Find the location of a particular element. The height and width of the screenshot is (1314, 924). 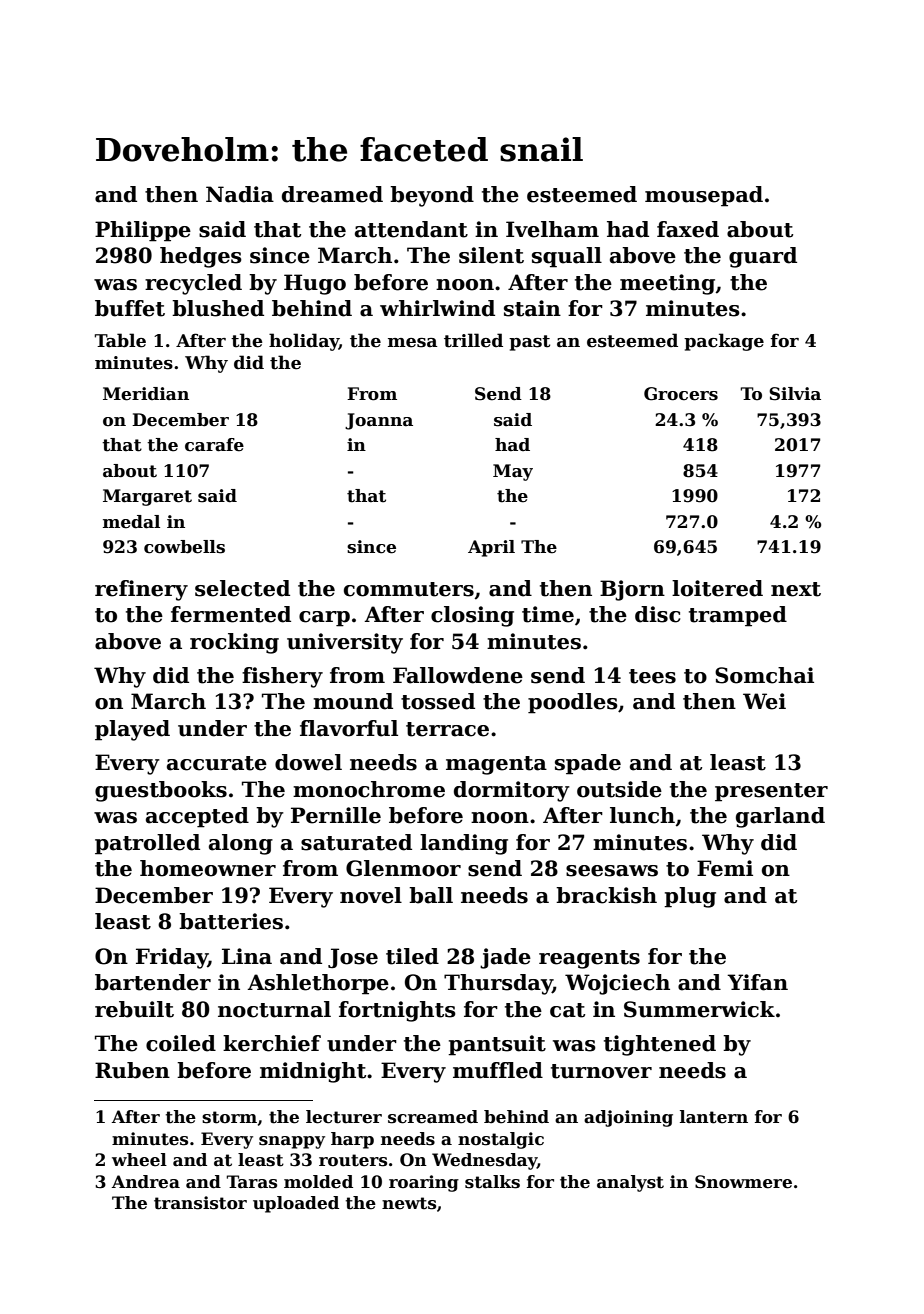

beyond is located at coordinates (432, 196).
